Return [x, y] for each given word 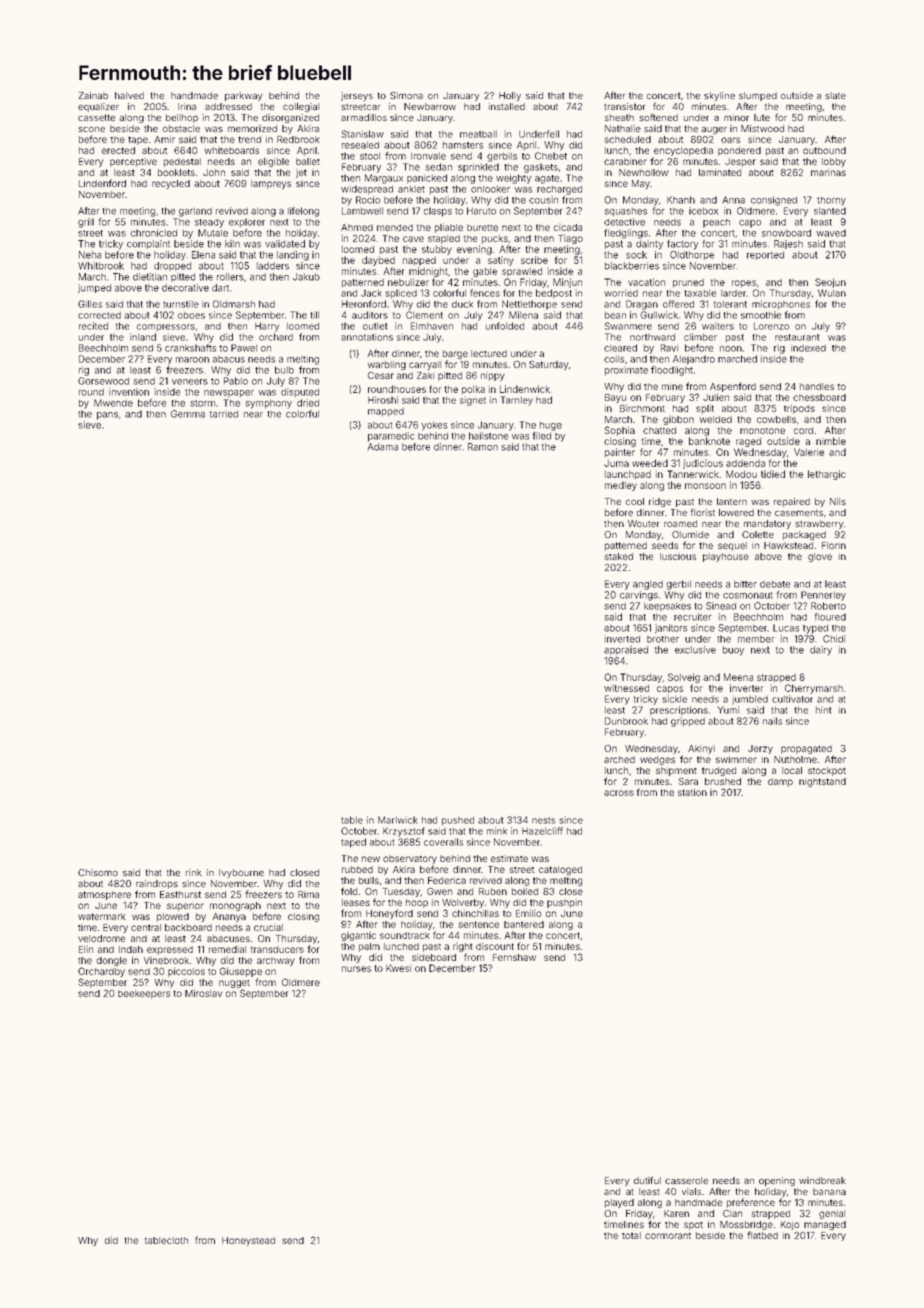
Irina [187, 106]
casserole [686, 1180]
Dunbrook [626, 721]
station [692, 792]
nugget [234, 984]
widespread [367, 189]
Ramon [483, 447]
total [631, 1235]
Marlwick [398, 820]
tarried [224, 414]
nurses [356, 969]
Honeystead [248, 1241]
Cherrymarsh [814, 689]
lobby [834, 162]
